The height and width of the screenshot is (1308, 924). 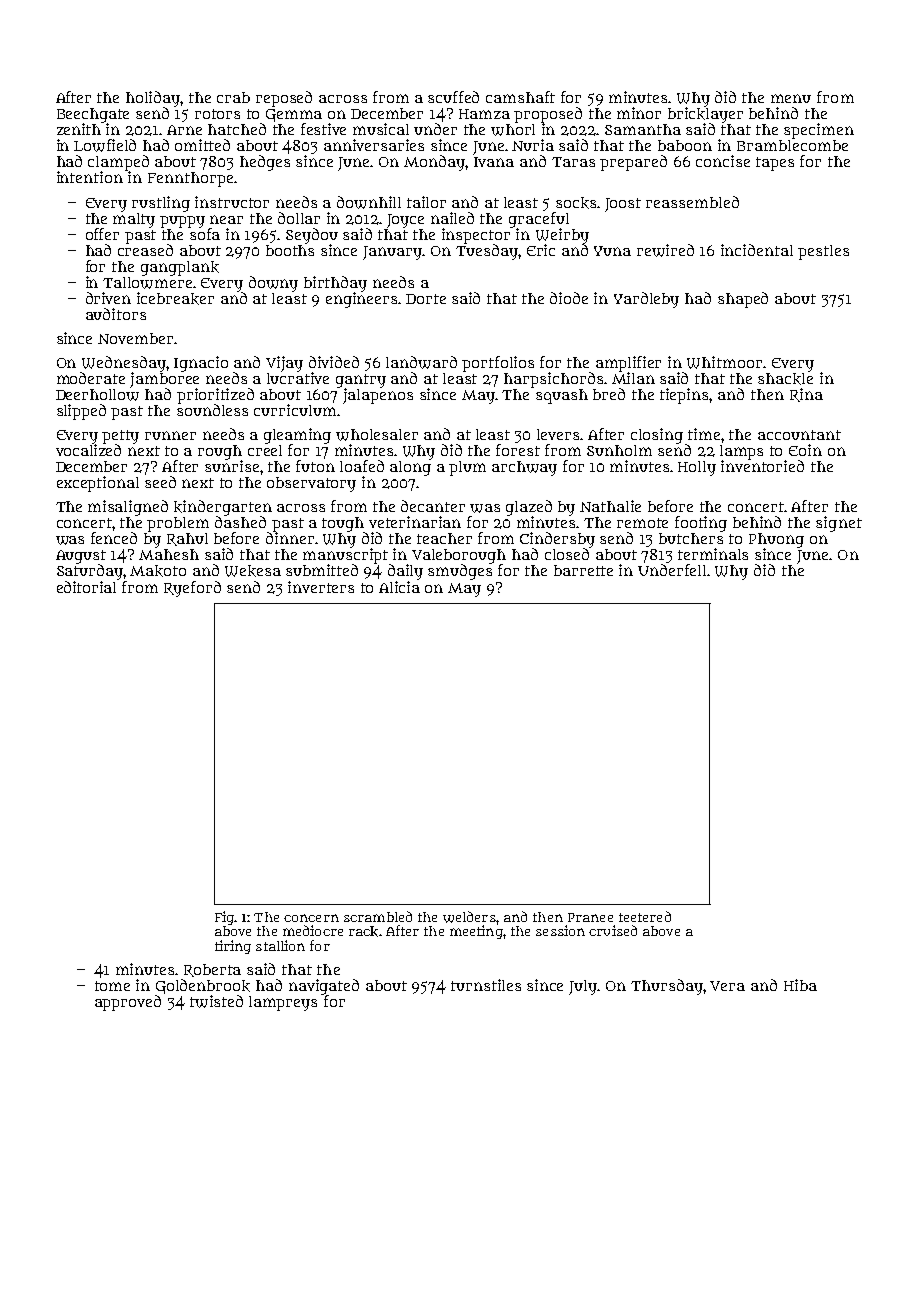 I want to click on teetered, so click(x=645, y=916).
